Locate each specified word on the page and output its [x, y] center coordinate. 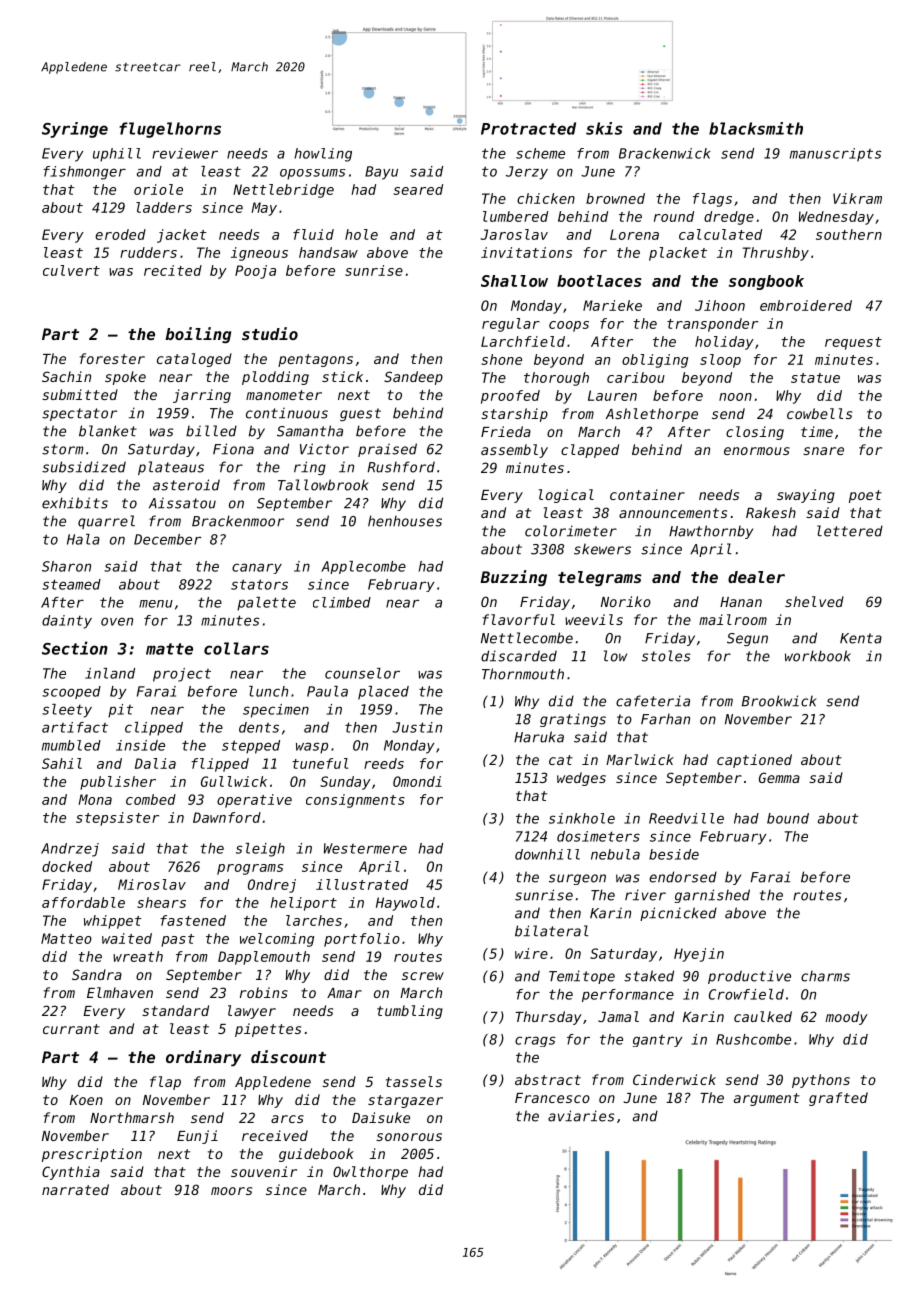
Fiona [233, 449]
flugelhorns [170, 130]
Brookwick [779, 701]
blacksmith [756, 128]
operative [254, 801]
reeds [384, 763]
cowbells [819, 413]
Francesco [552, 1098]
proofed [510, 397]
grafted [838, 1099]
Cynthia [71, 1173]
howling [323, 155]
